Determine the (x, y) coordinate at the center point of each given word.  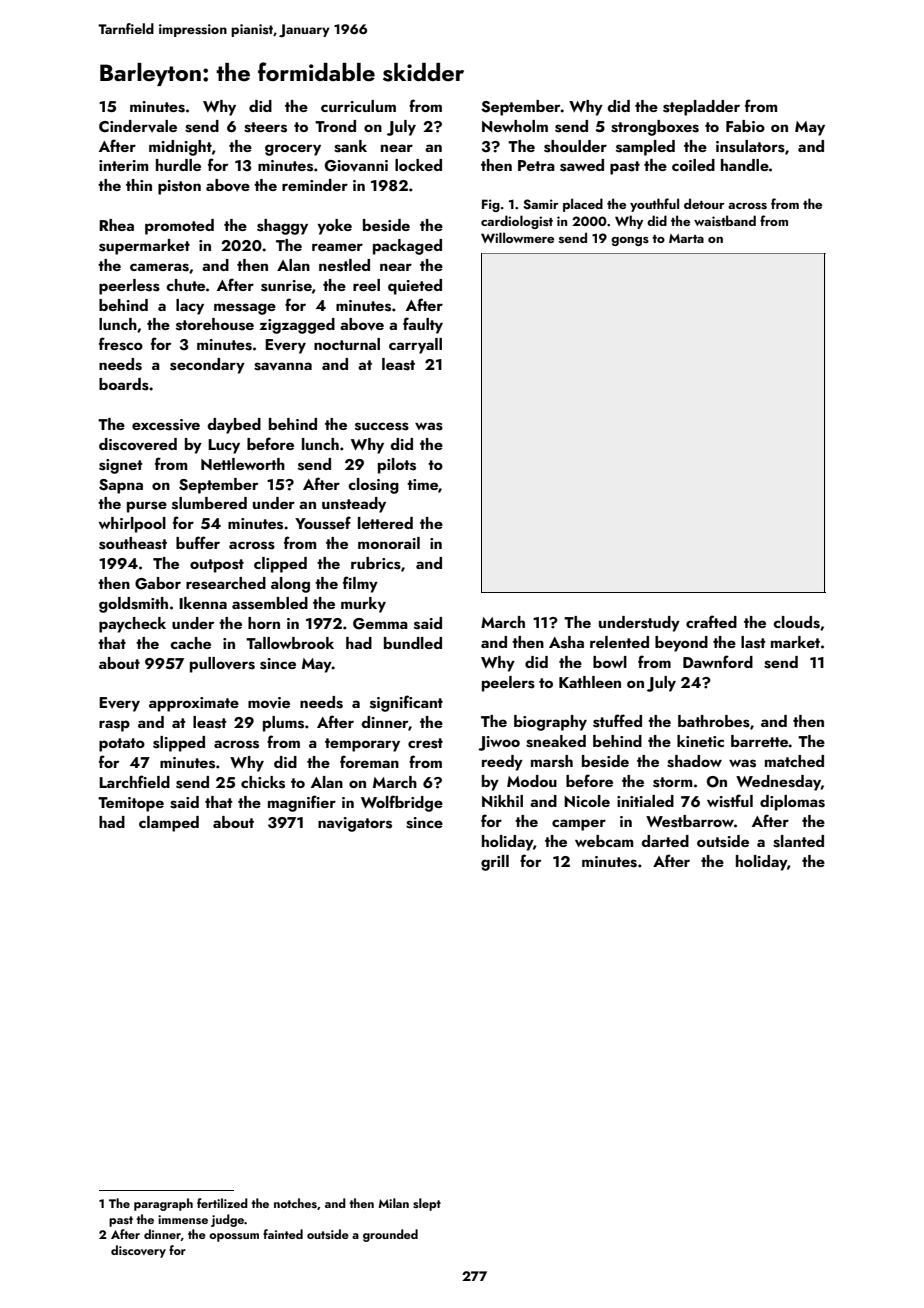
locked (418, 165)
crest (425, 743)
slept (427, 1204)
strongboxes (655, 128)
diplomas (792, 803)
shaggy (282, 227)
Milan (393, 1203)
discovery (138, 1251)
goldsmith (133, 605)
